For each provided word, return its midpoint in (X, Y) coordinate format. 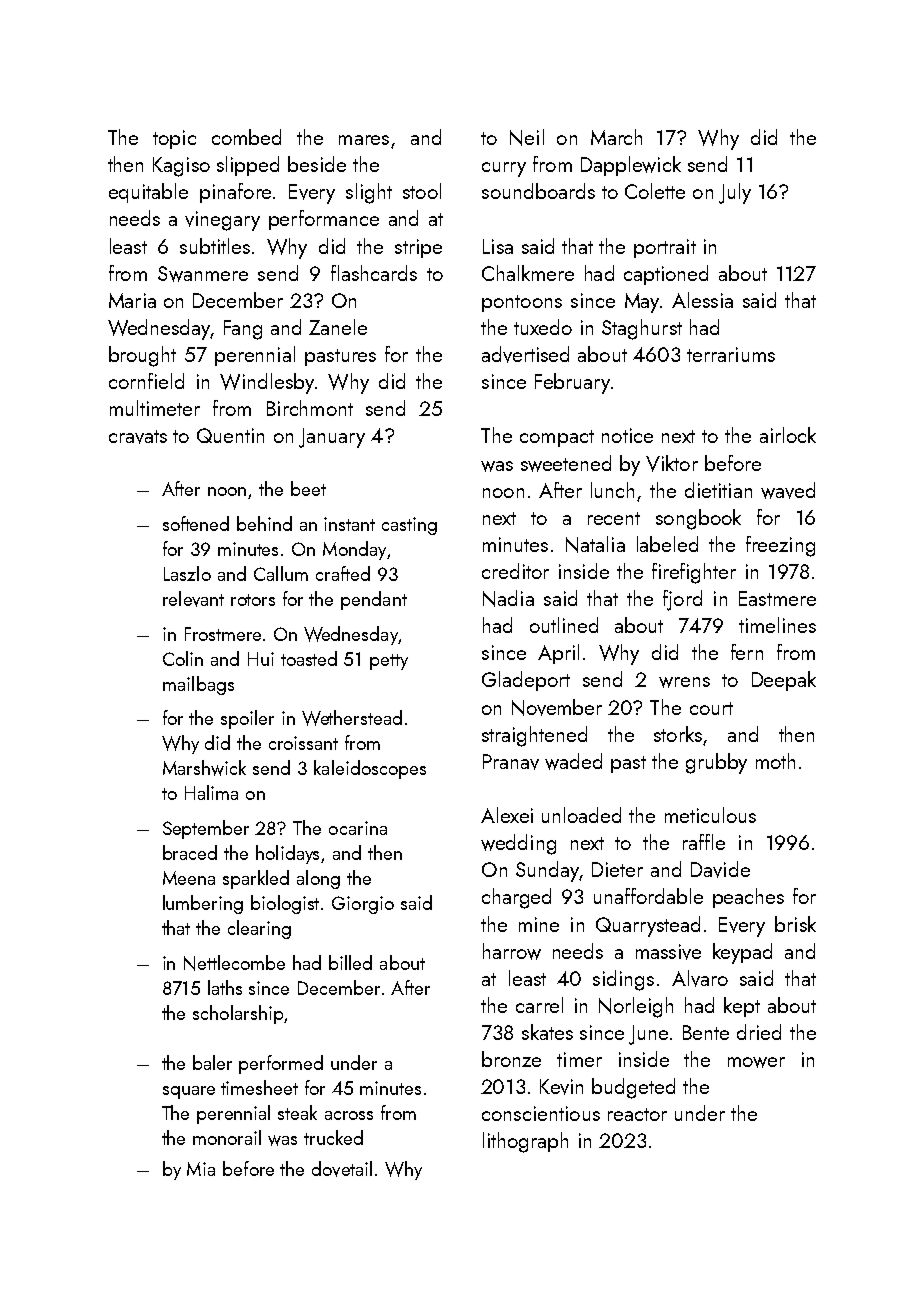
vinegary (222, 221)
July (735, 193)
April (558, 654)
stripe (418, 248)
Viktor (672, 463)
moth (775, 761)
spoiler (247, 719)
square (189, 1092)
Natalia (595, 544)
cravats (138, 437)
